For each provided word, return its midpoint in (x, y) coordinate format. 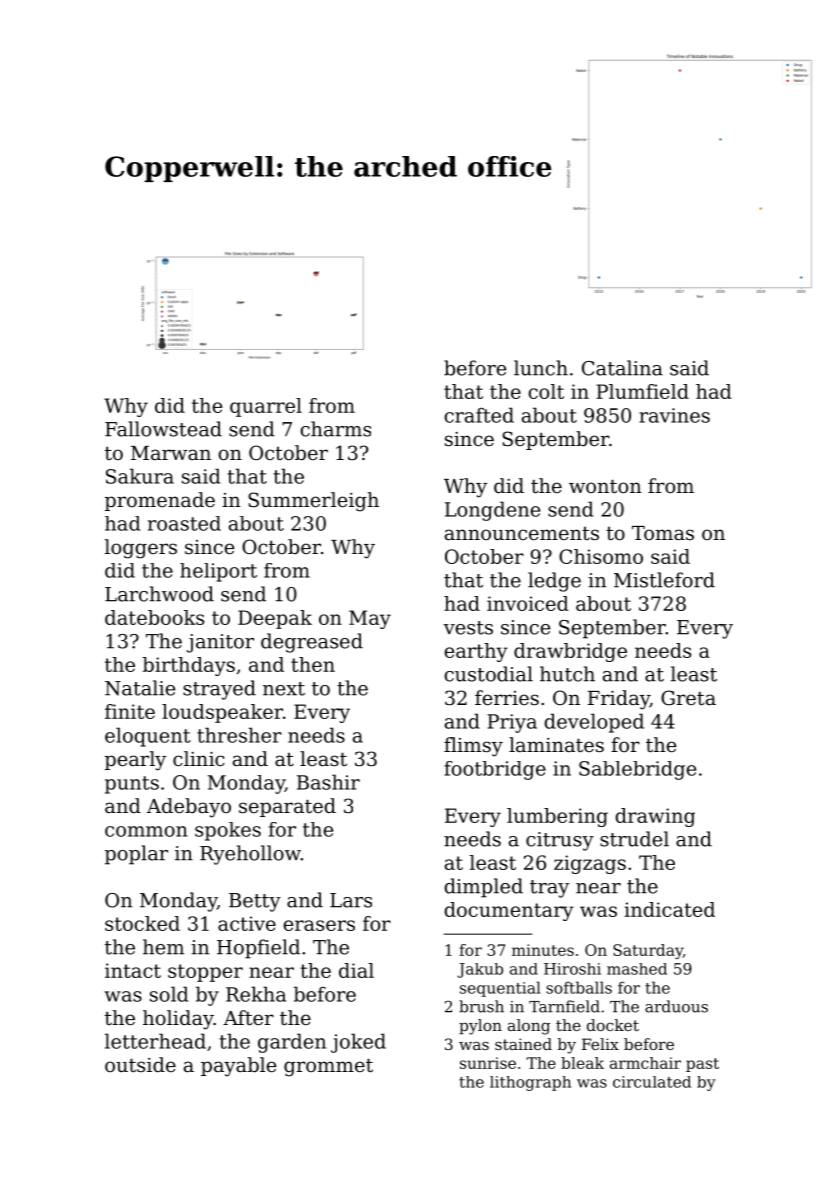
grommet (328, 1068)
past (702, 1065)
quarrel (266, 407)
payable (238, 1067)
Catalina (622, 368)
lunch (541, 368)
